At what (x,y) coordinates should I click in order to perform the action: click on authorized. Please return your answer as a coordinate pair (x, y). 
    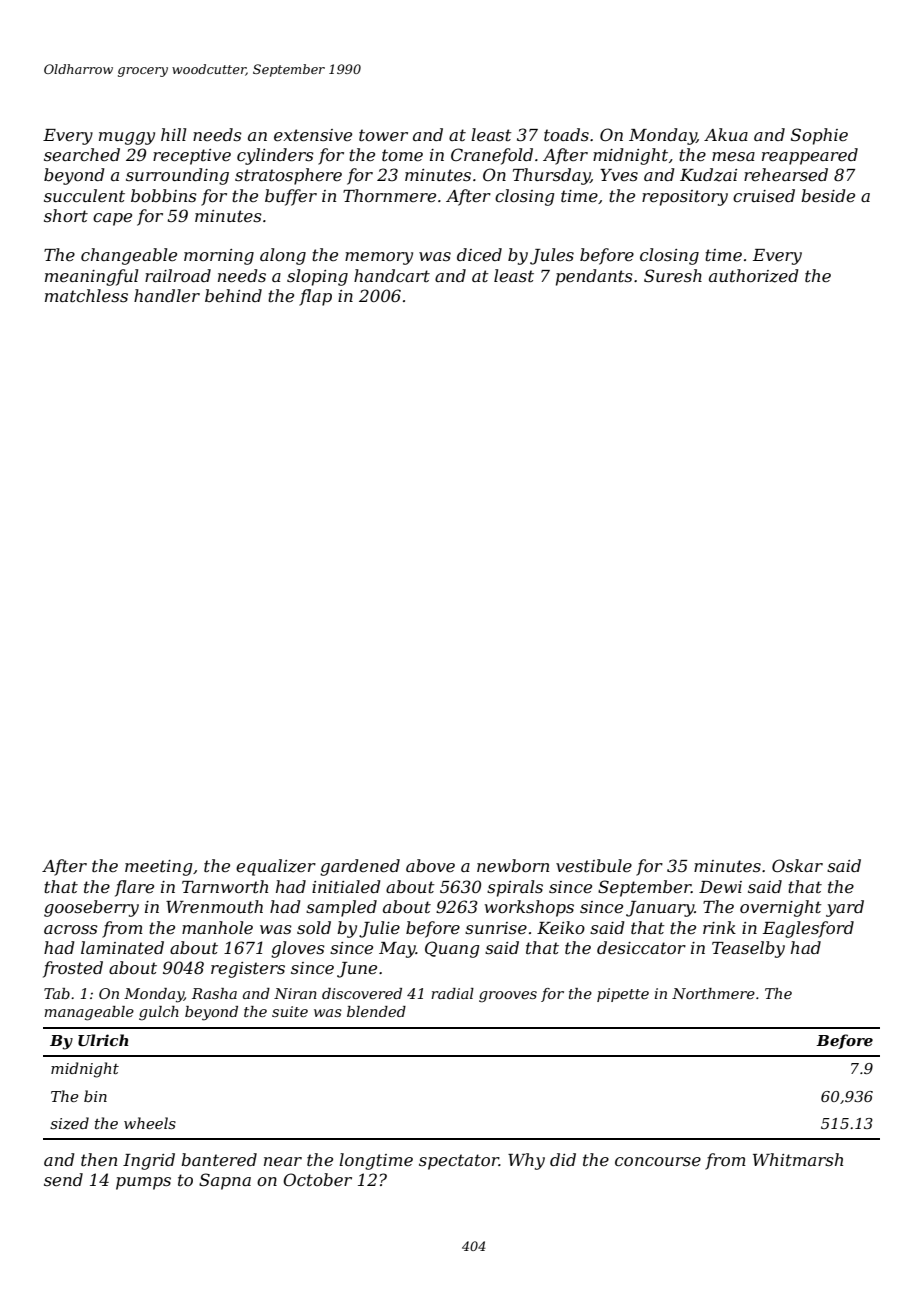
    Looking at the image, I should click on (753, 276).
